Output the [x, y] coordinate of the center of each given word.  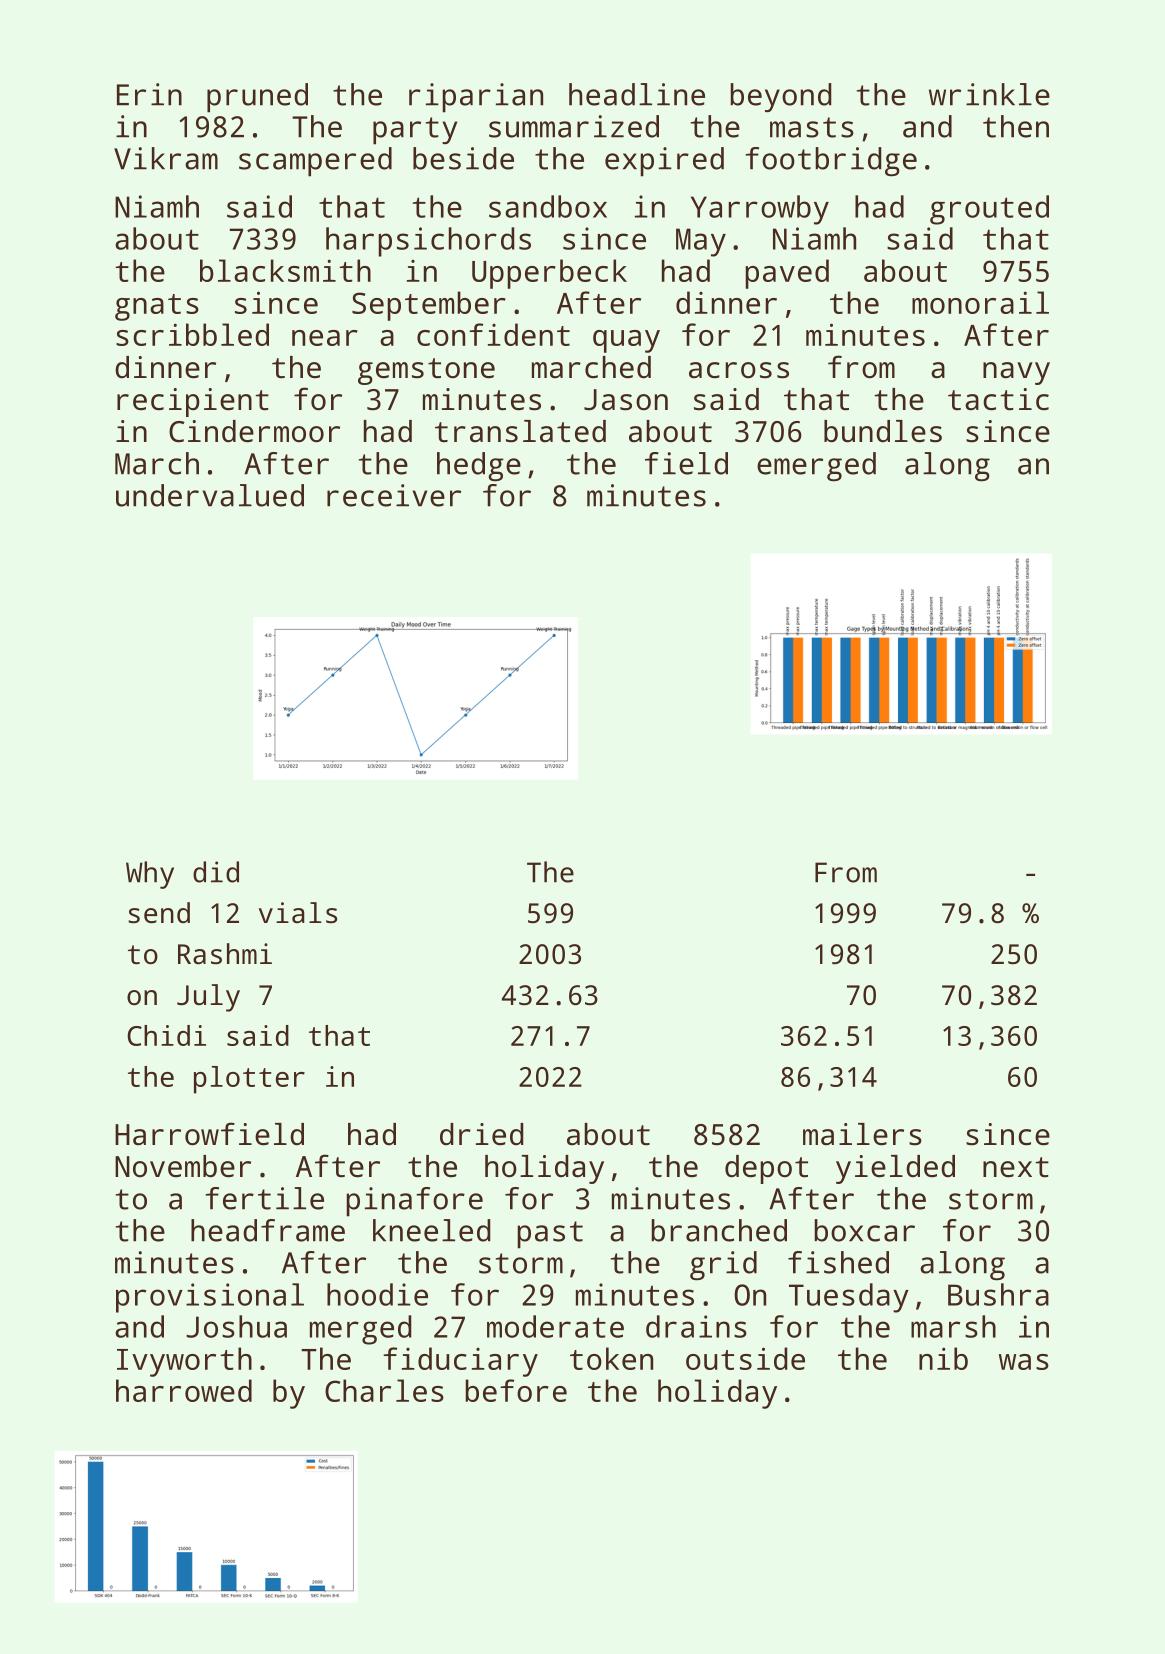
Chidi [166, 1035]
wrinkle [989, 94]
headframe [268, 1230]
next [1016, 1167]
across [739, 370]
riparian [476, 98]
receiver [394, 495]
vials [298, 912]
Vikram [166, 158]
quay [626, 341]
